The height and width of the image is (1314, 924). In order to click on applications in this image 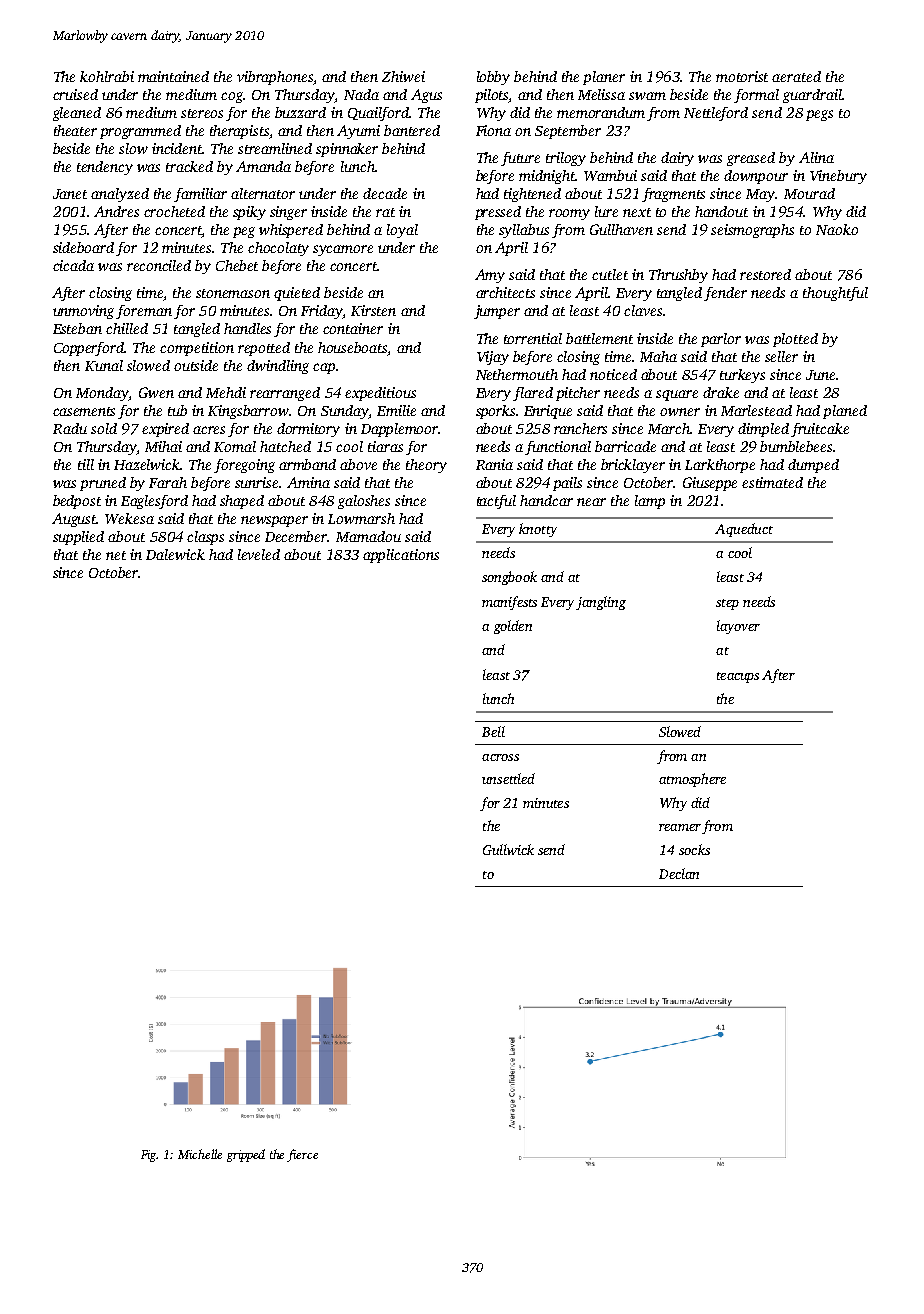, I will do `click(401, 556)`.
